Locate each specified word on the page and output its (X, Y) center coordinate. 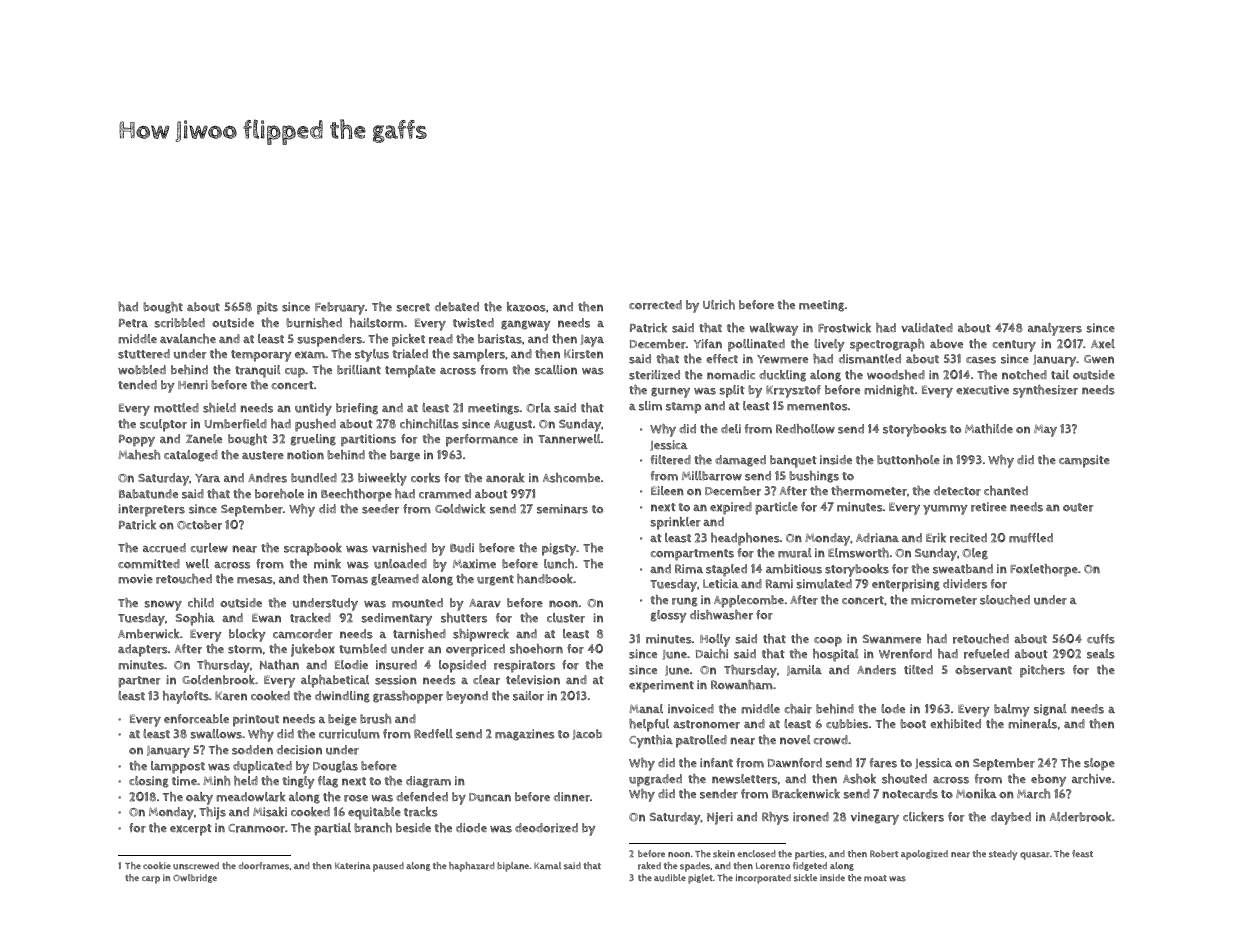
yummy (945, 510)
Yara (207, 478)
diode (471, 828)
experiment (661, 686)
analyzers (1055, 329)
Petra (133, 323)
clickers (923, 817)
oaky (199, 798)
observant (983, 670)
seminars (562, 509)
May (1045, 431)
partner (139, 682)
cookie (157, 865)
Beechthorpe (356, 495)
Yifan (708, 344)
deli (731, 429)
